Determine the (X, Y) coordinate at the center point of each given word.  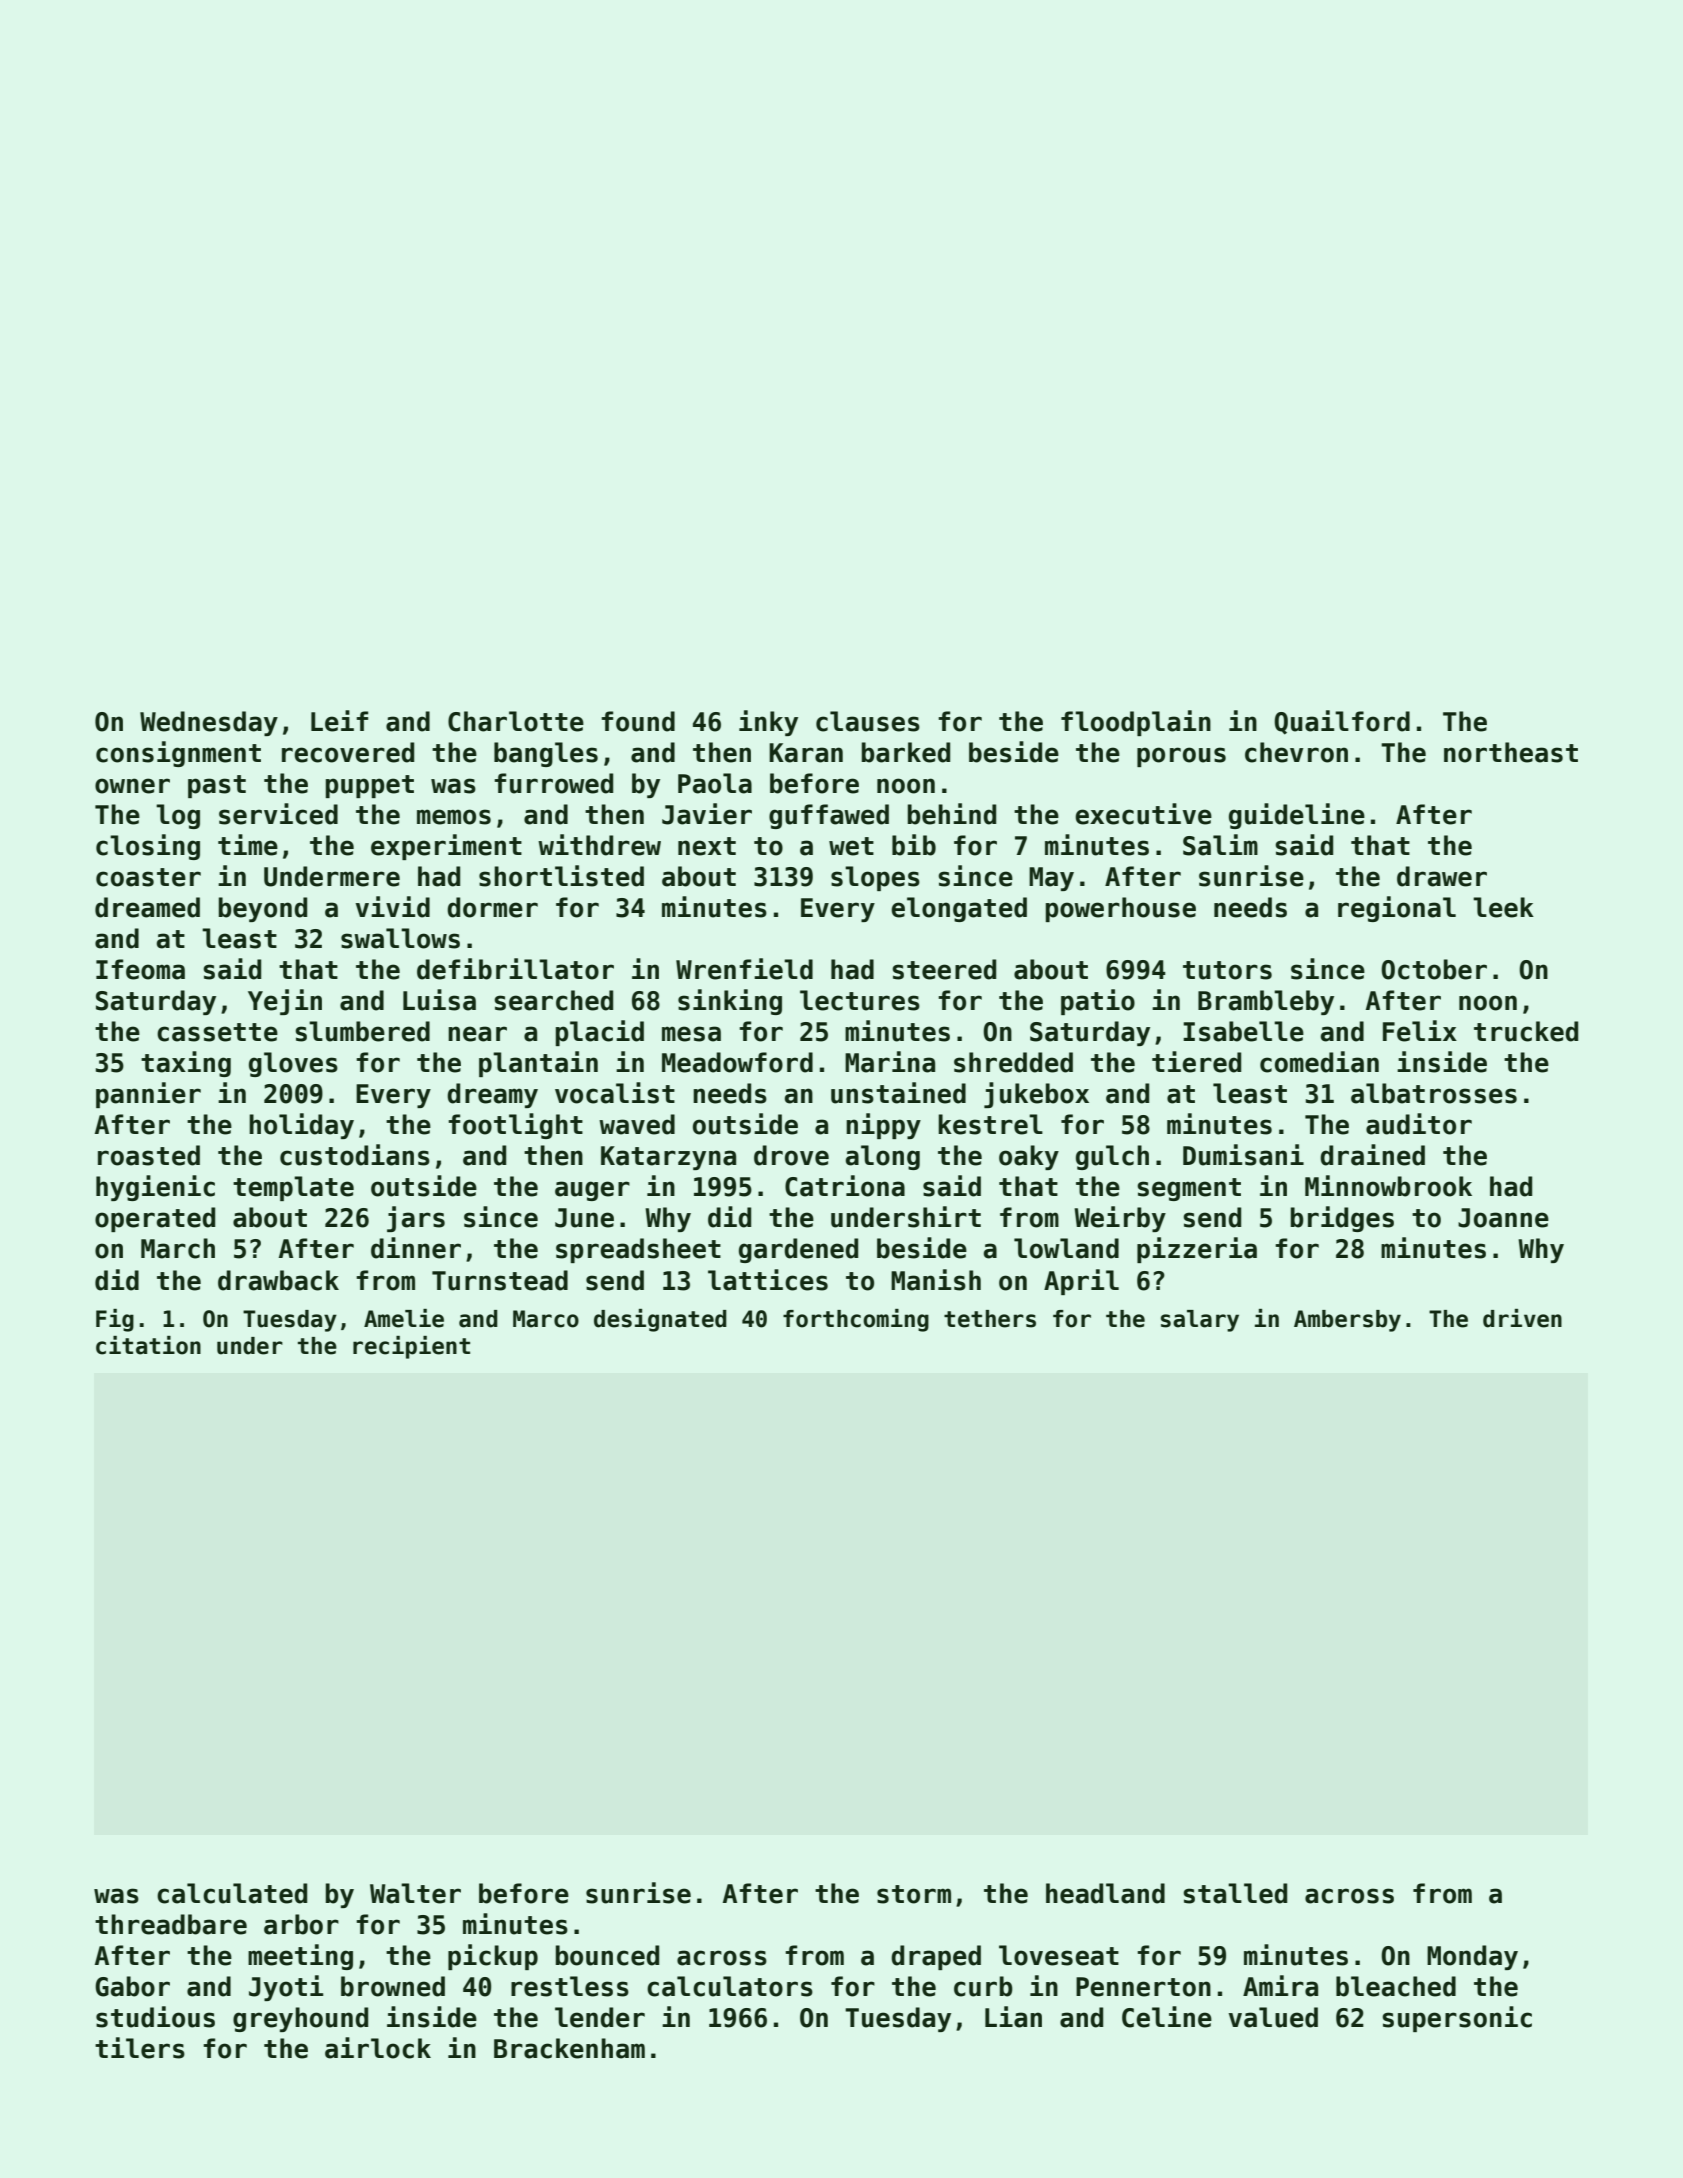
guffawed (829, 816)
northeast (1511, 752)
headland (1105, 1893)
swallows (400, 938)
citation (148, 1345)
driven (1522, 1318)
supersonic (1457, 2019)
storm (914, 1894)
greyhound (300, 2019)
